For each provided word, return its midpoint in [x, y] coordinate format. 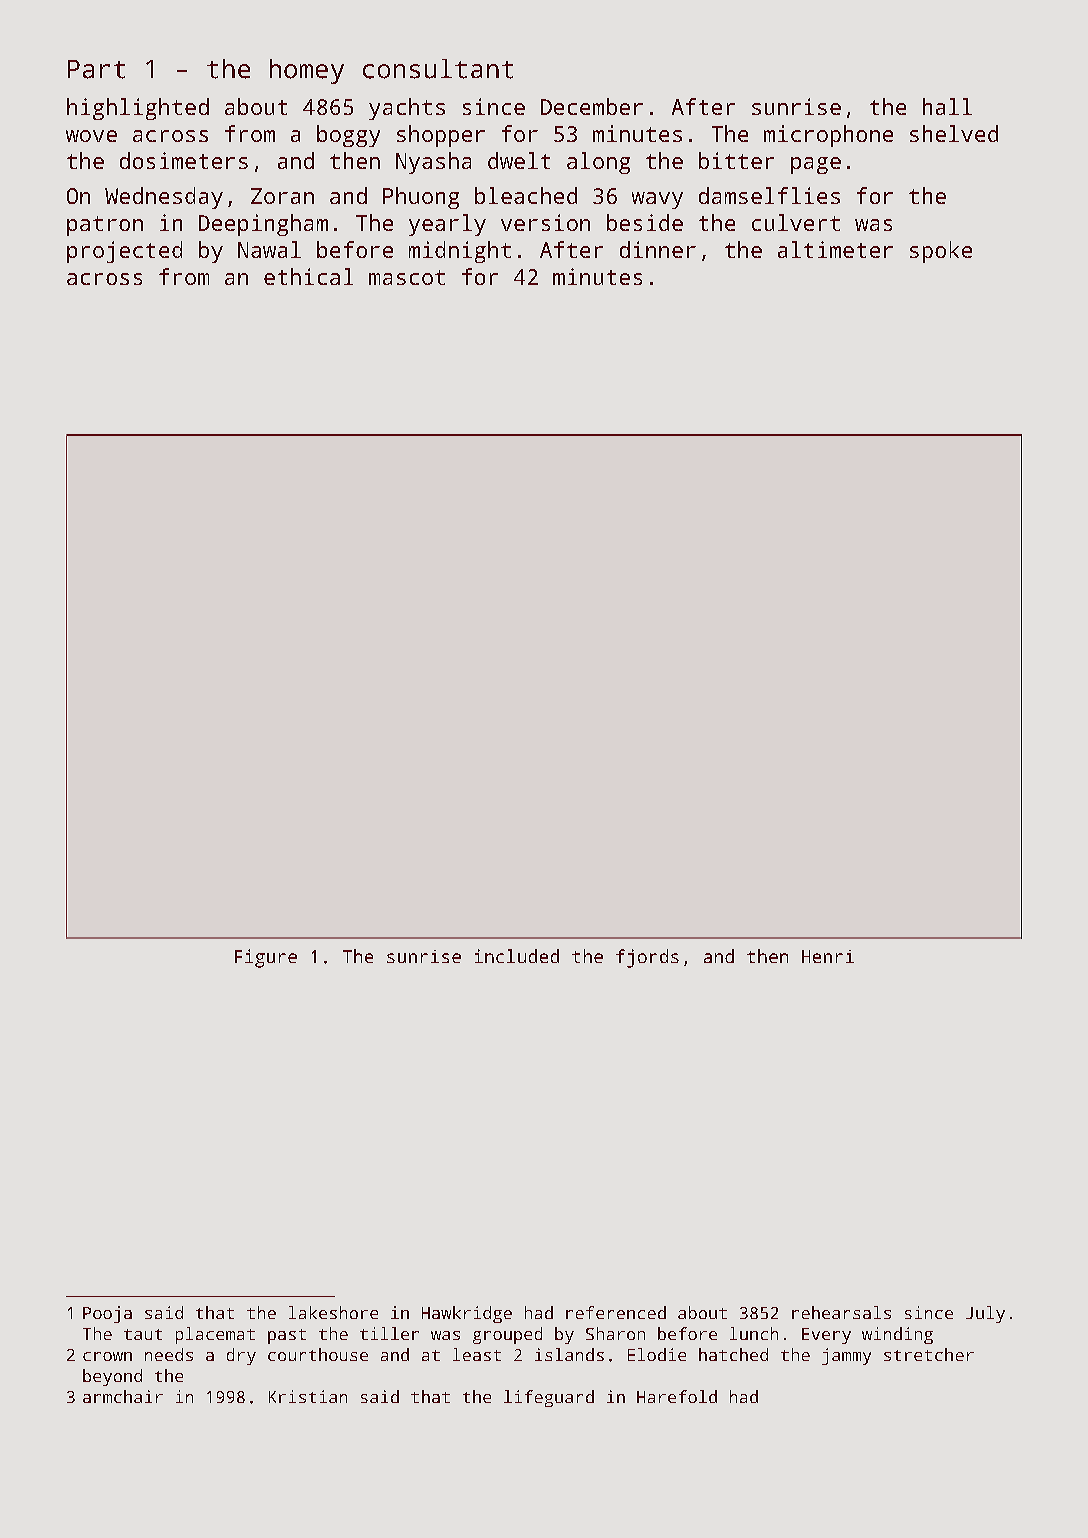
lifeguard [549, 1398]
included [517, 956]
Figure [266, 958]
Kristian [308, 1396]
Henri [828, 956]
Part [96, 69]
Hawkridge [467, 1314]
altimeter [835, 249]
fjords [647, 958]
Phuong [421, 198]
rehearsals [841, 1312]
